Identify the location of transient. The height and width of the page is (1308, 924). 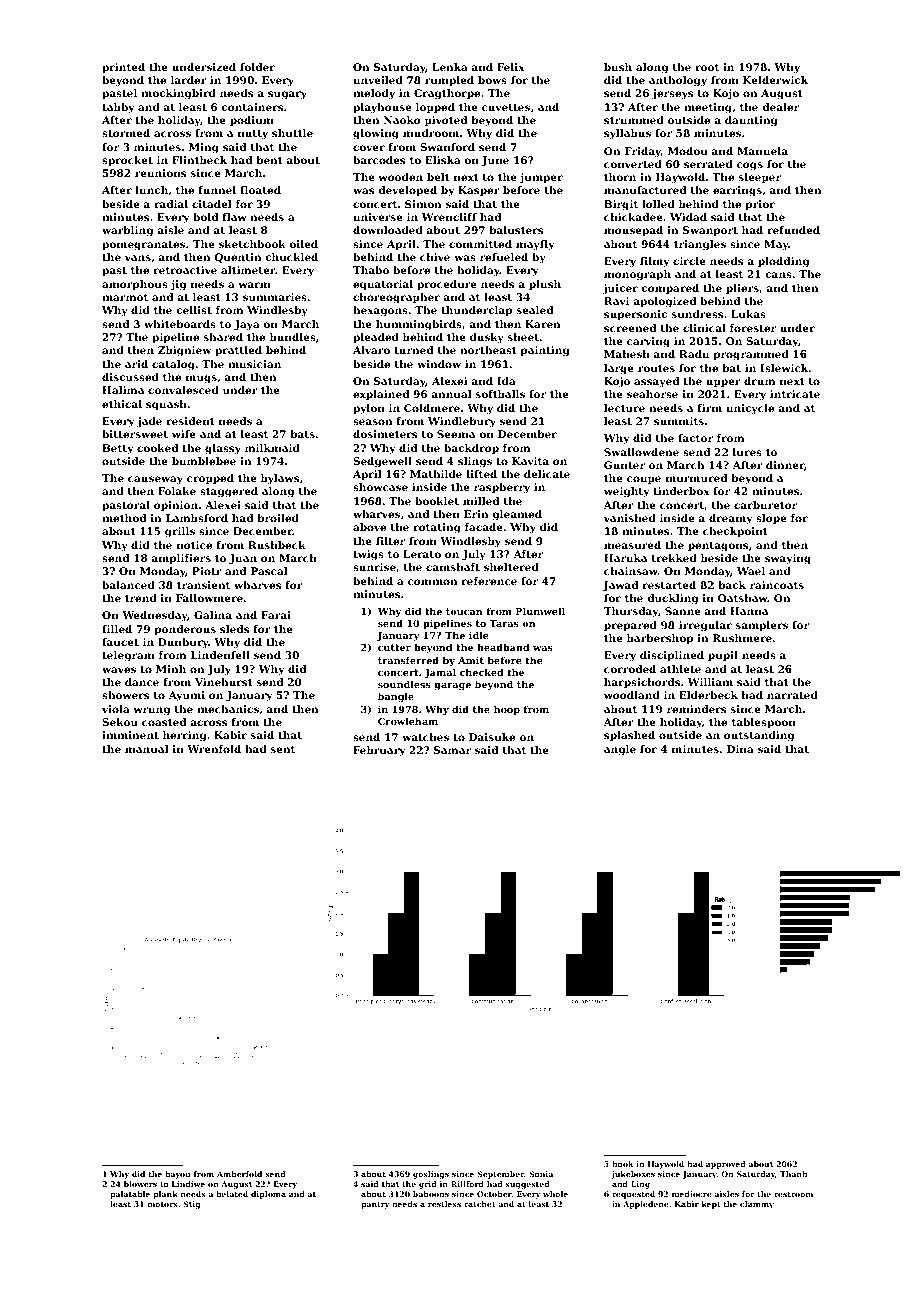
(203, 585).
